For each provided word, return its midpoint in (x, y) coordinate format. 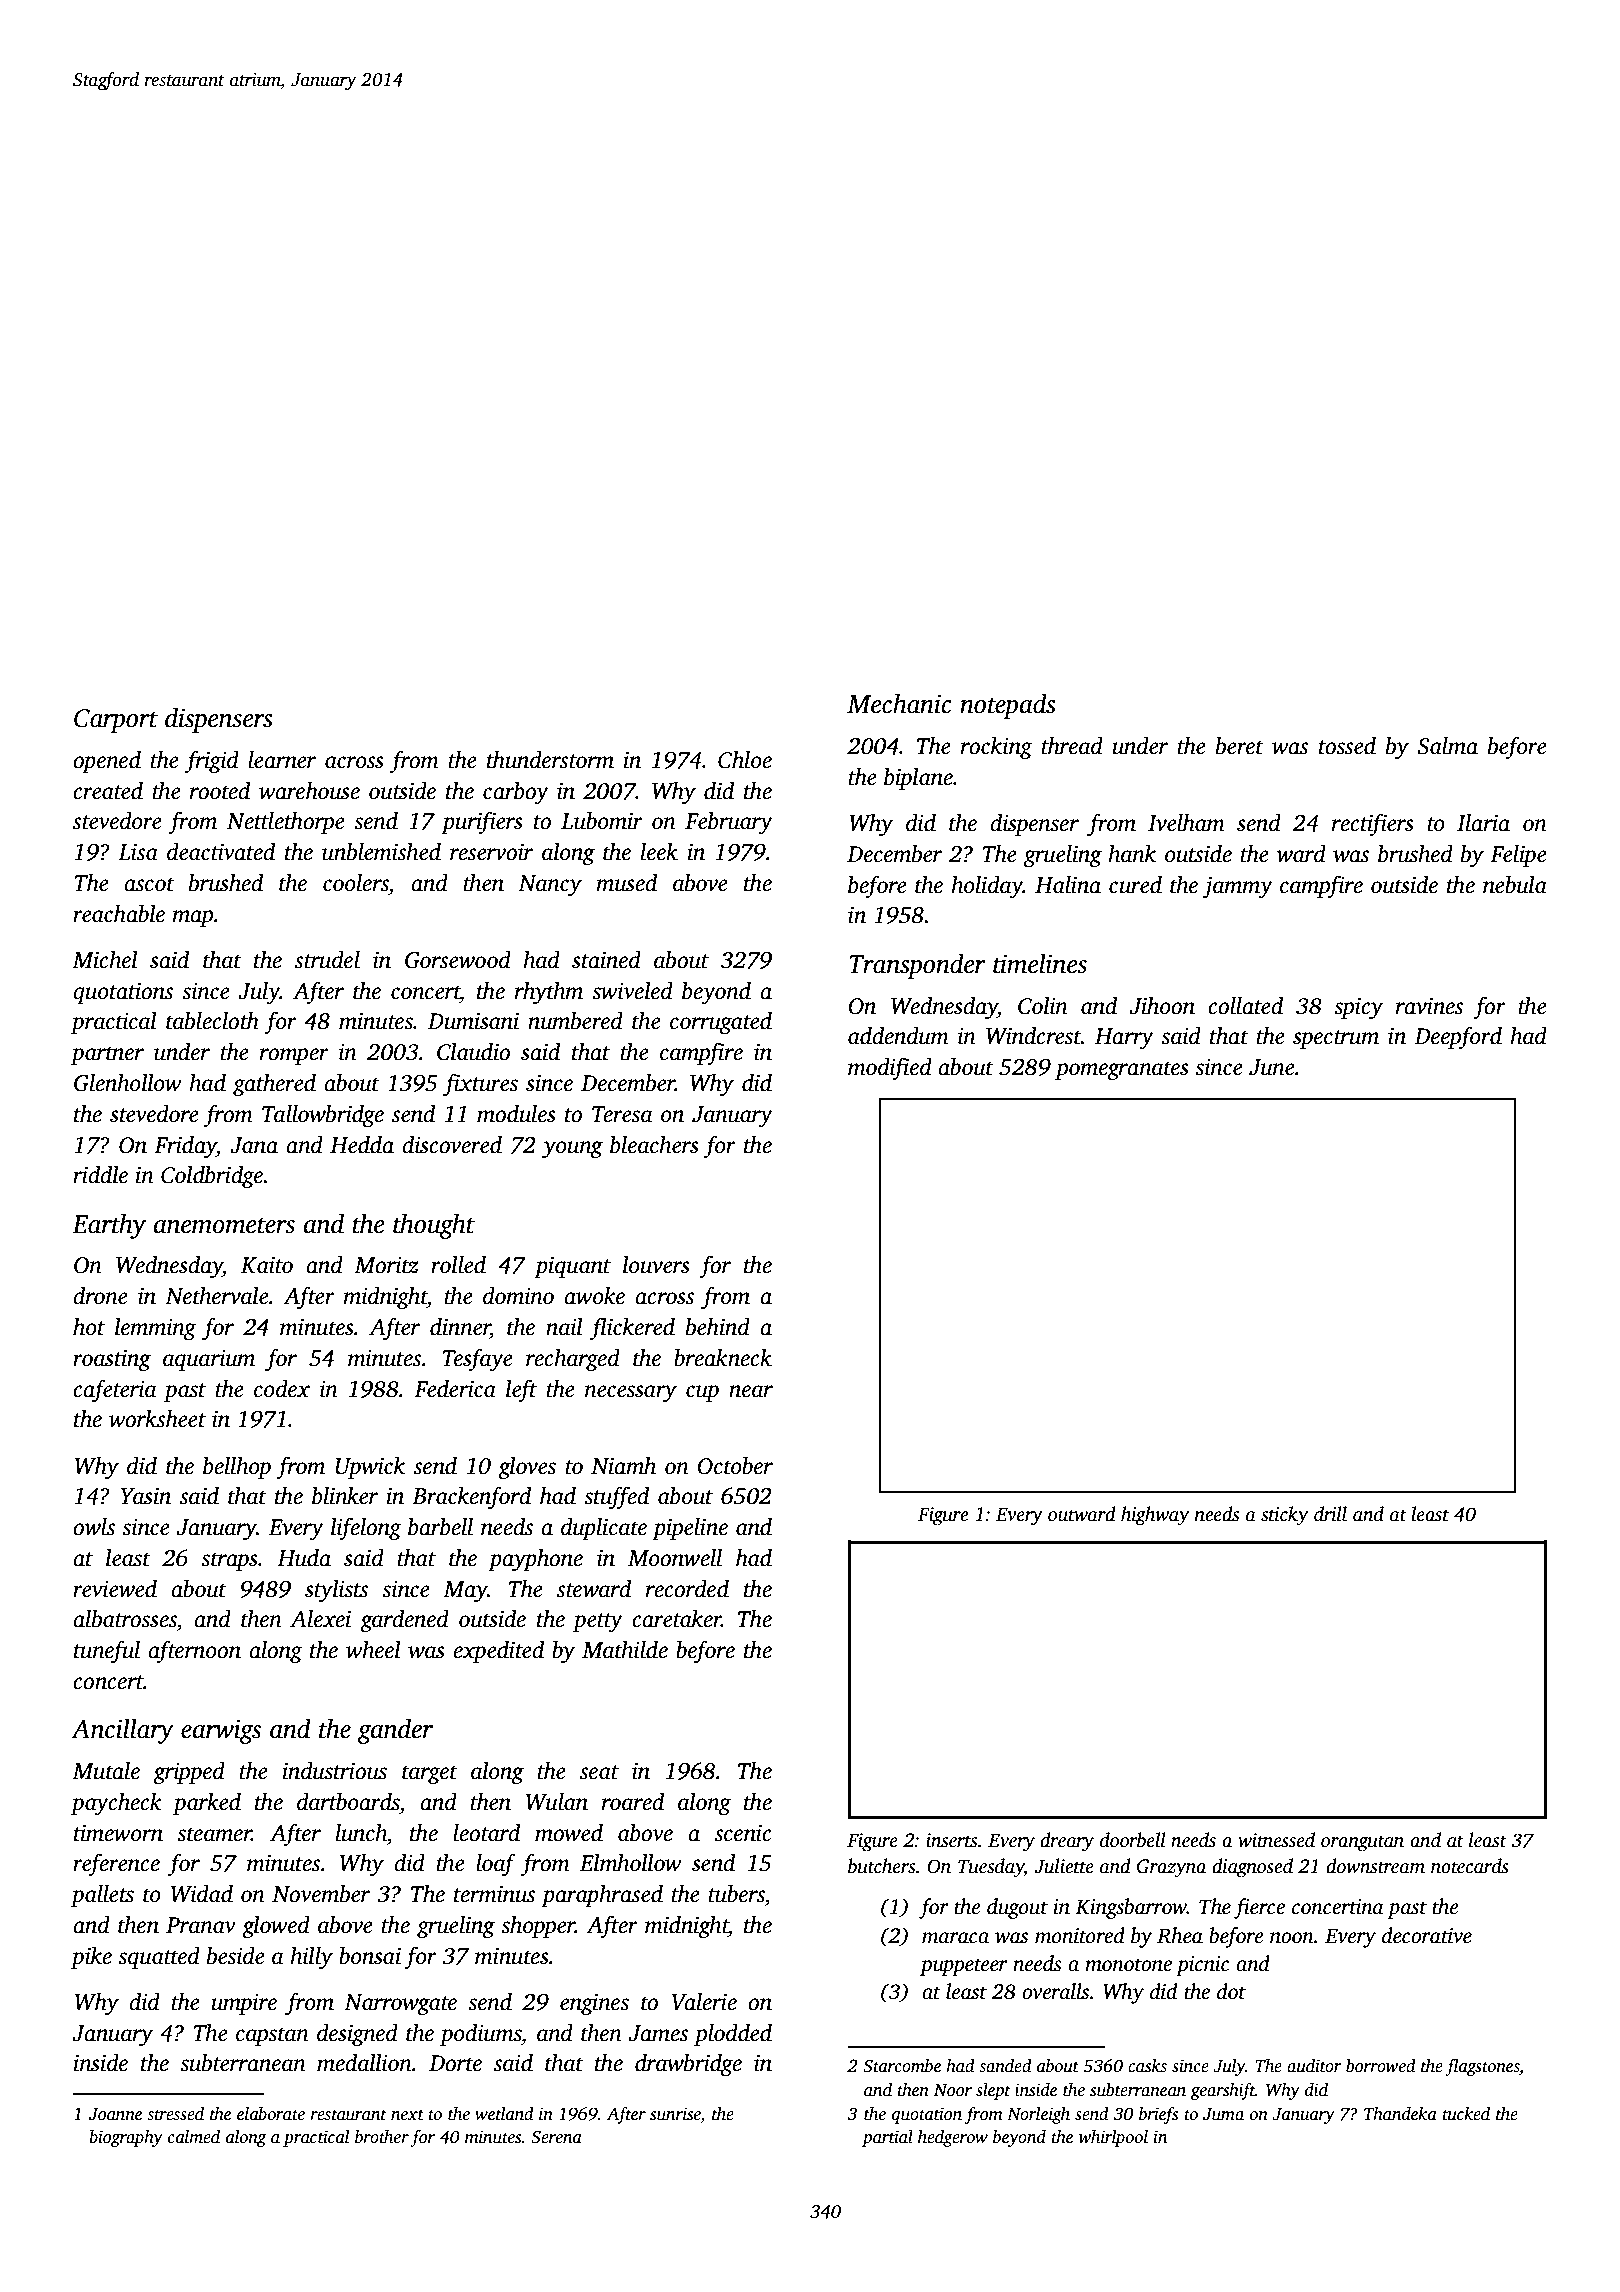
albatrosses (125, 1619)
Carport (116, 721)
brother (382, 2137)
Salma (1447, 746)
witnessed (1276, 1840)
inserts (951, 1840)
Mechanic (899, 703)
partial (887, 2138)
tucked (1466, 2114)
